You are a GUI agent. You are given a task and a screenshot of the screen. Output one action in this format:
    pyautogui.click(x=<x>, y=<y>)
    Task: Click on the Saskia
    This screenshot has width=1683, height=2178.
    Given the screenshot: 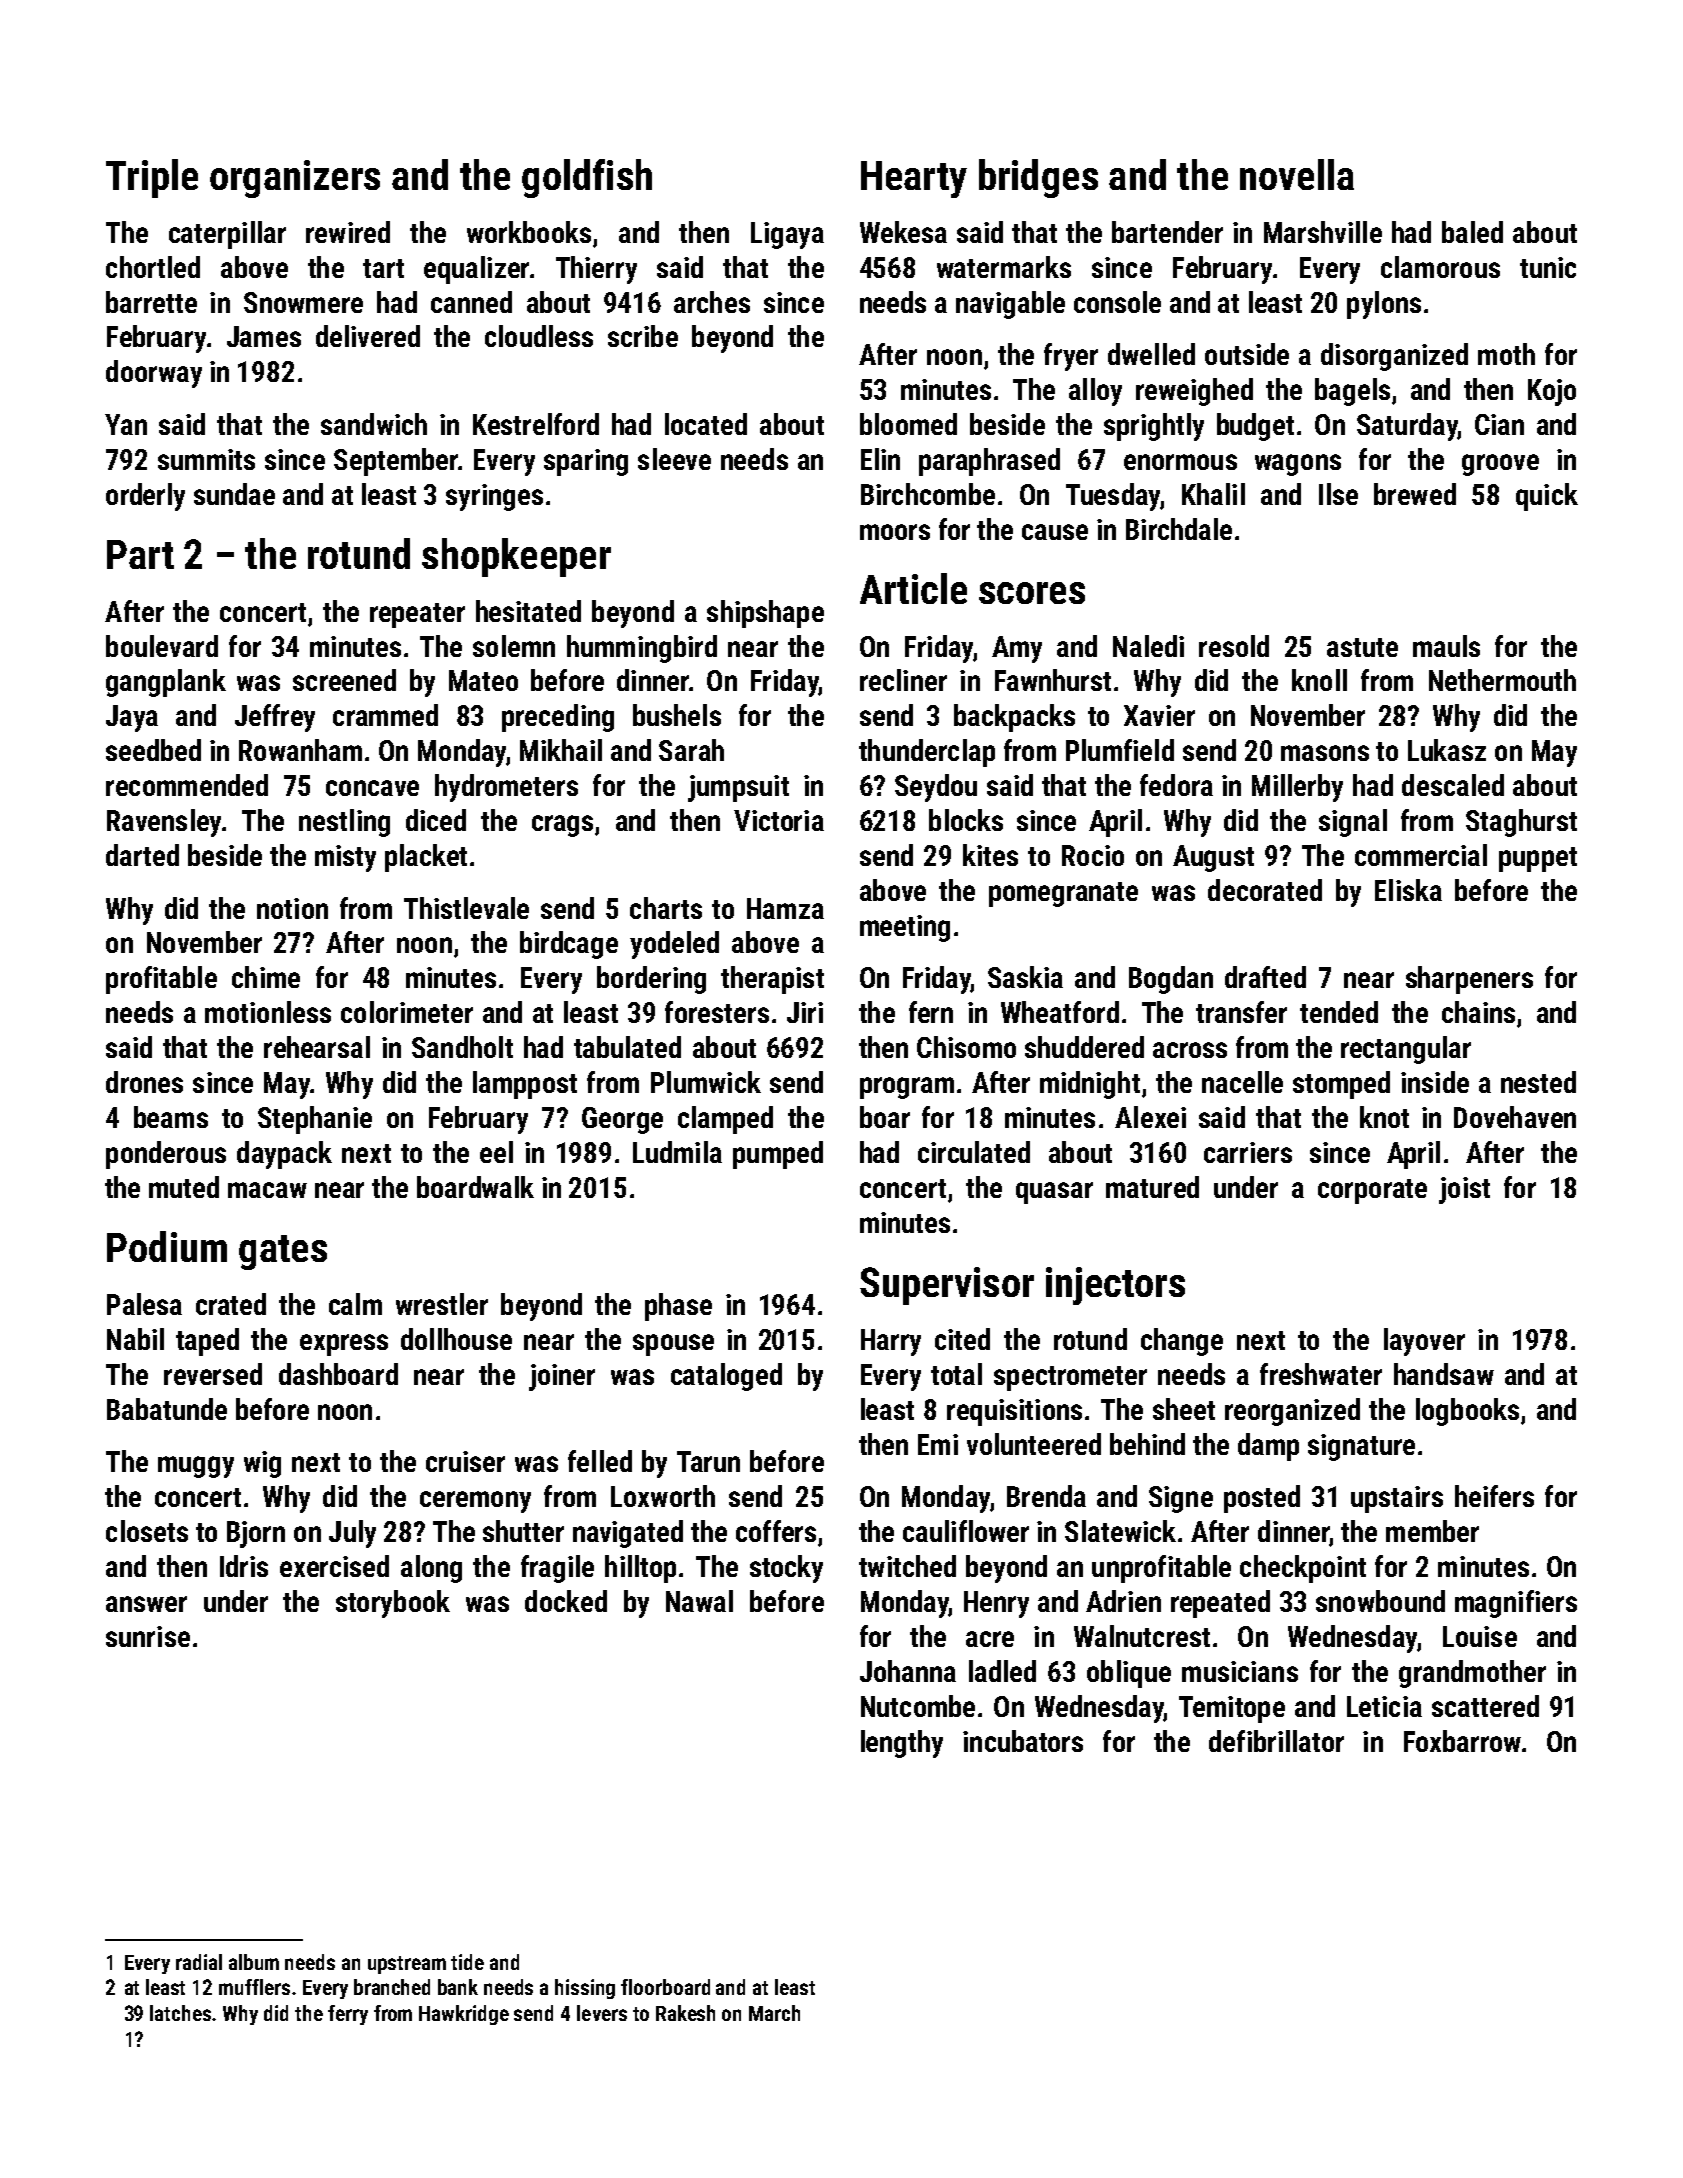 What is the action you would take?
    pyautogui.click(x=1025, y=977)
